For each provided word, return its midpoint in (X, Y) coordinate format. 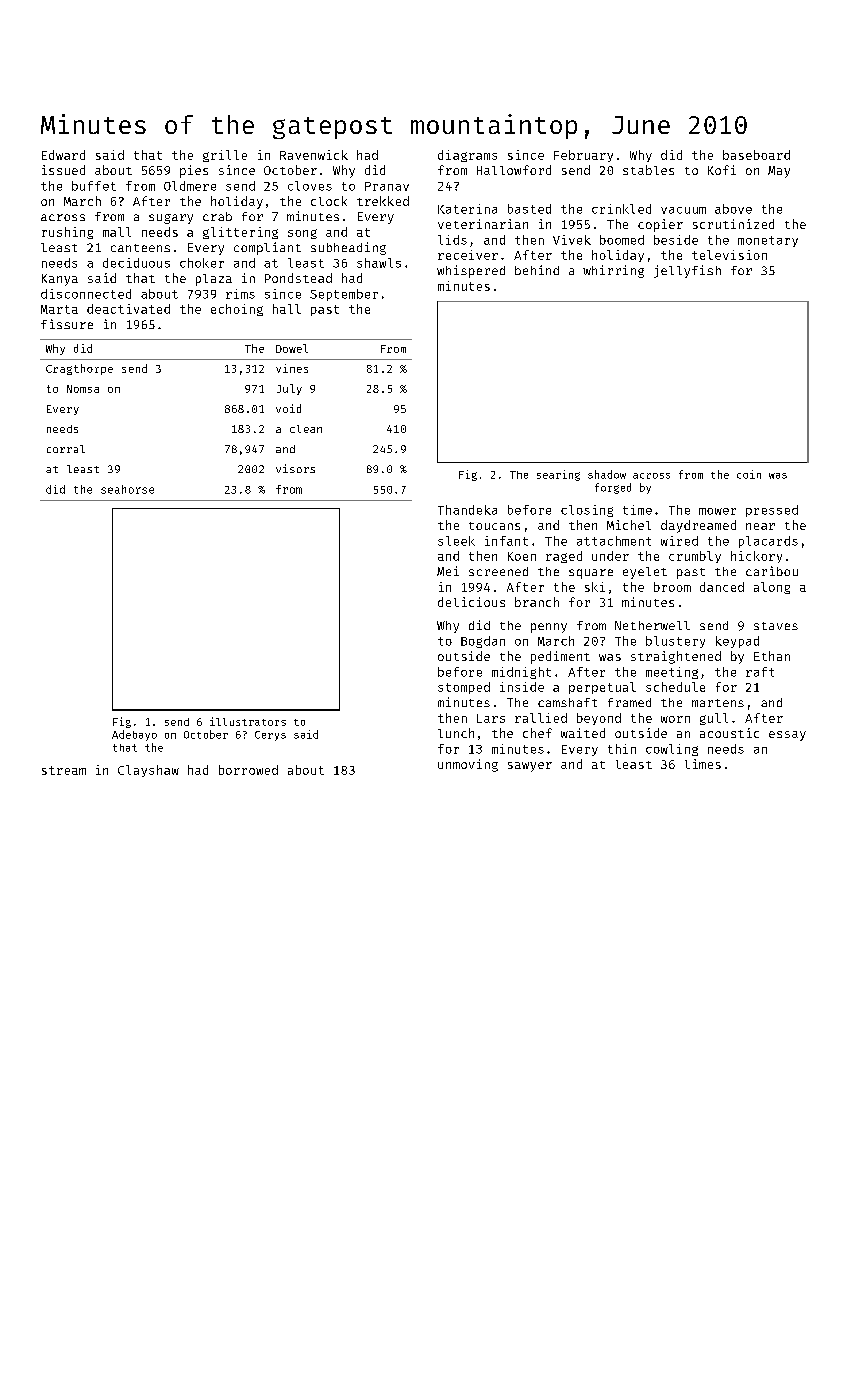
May (779, 172)
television (729, 255)
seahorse (127, 489)
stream (64, 770)
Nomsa (83, 389)
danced (722, 587)
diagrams (467, 156)
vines (292, 368)
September (344, 295)
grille (225, 156)
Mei (448, 571)
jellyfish (687, 271)
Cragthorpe (79, 369)
